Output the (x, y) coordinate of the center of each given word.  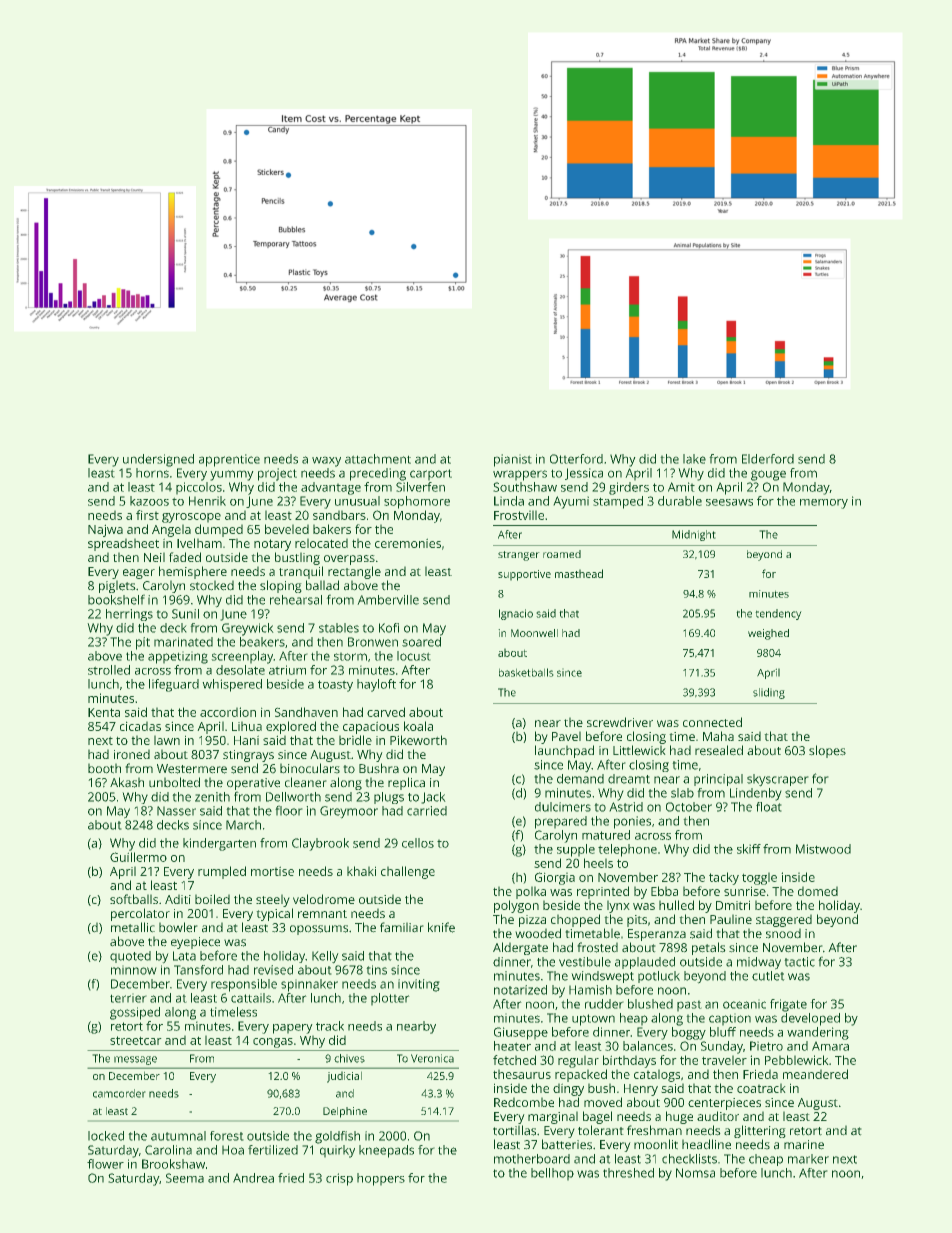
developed (810, 1019)
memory (824, 504)
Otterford (576, 459)
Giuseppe (521, 1033)
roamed (562, 554)
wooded (538, 933)
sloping (280, 586)
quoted (130, 957)
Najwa (105, 531)
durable (680, 501)
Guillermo (138, 857)
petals (708, 948)
